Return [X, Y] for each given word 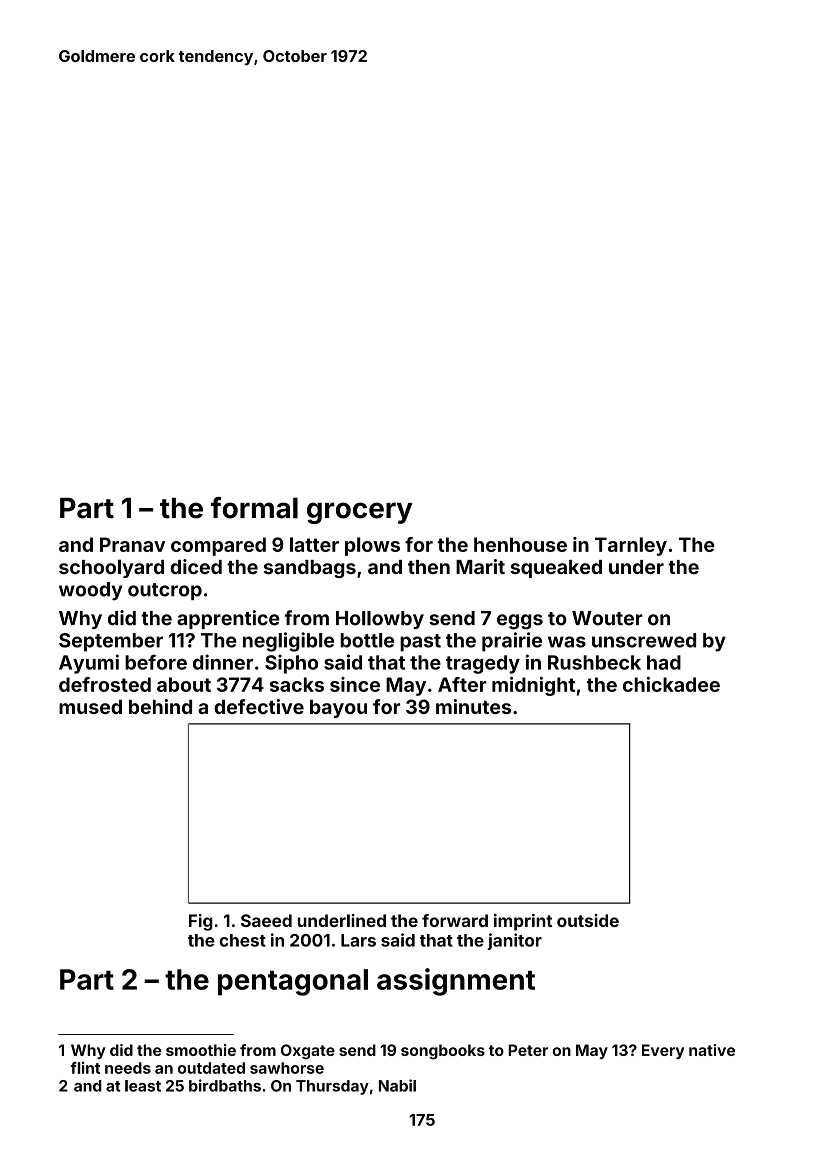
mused [90, 707]
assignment [456, 982]
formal [254, 508]
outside [588, 920]
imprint [523, 922]
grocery [360, 513]
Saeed [266, 920]
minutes [473, 706]
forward [455, 920]
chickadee [671, 684]
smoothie [201, 1050]
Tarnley [631, 546]
